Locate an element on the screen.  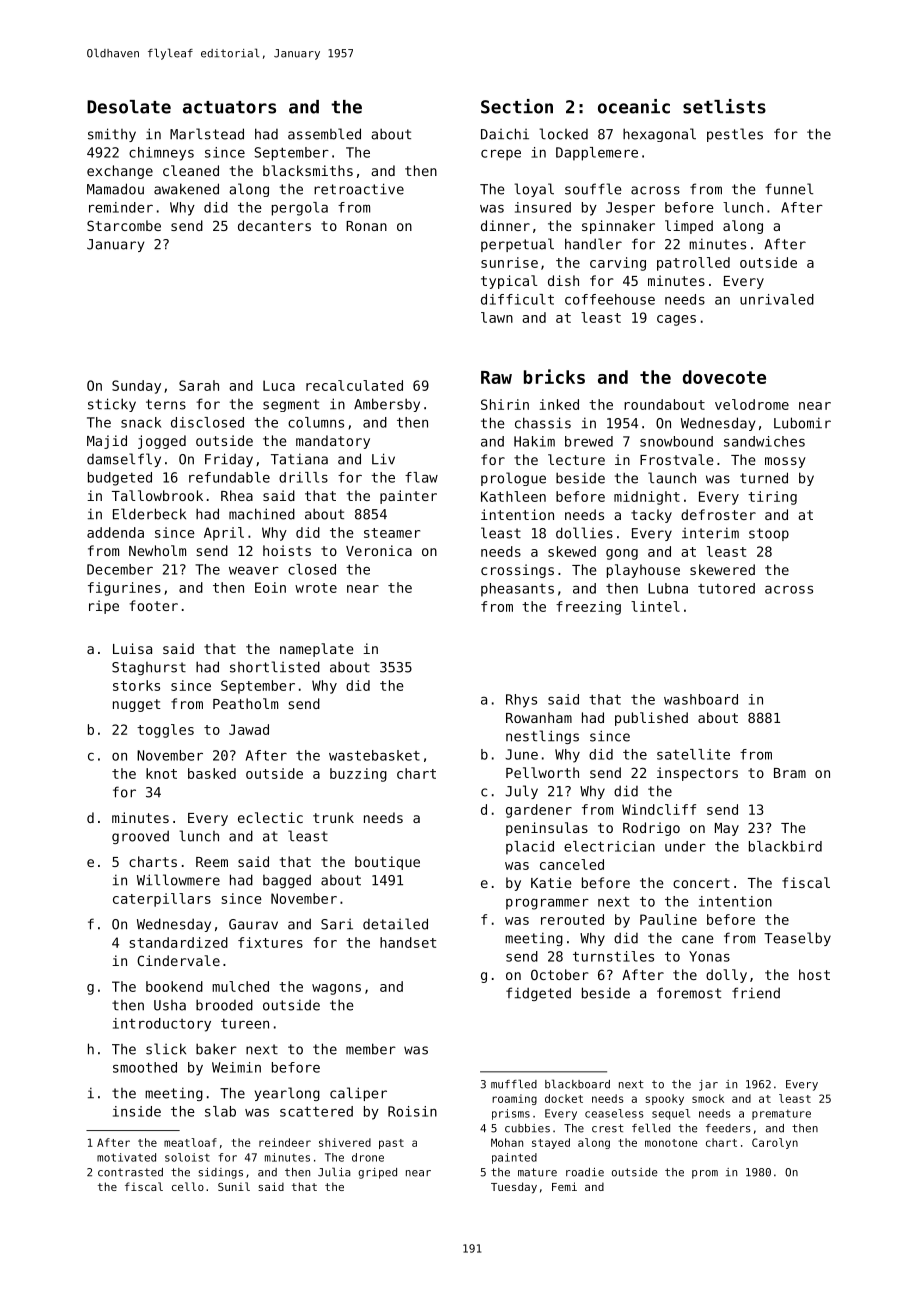
terns is located at coordinates (166, 404).
